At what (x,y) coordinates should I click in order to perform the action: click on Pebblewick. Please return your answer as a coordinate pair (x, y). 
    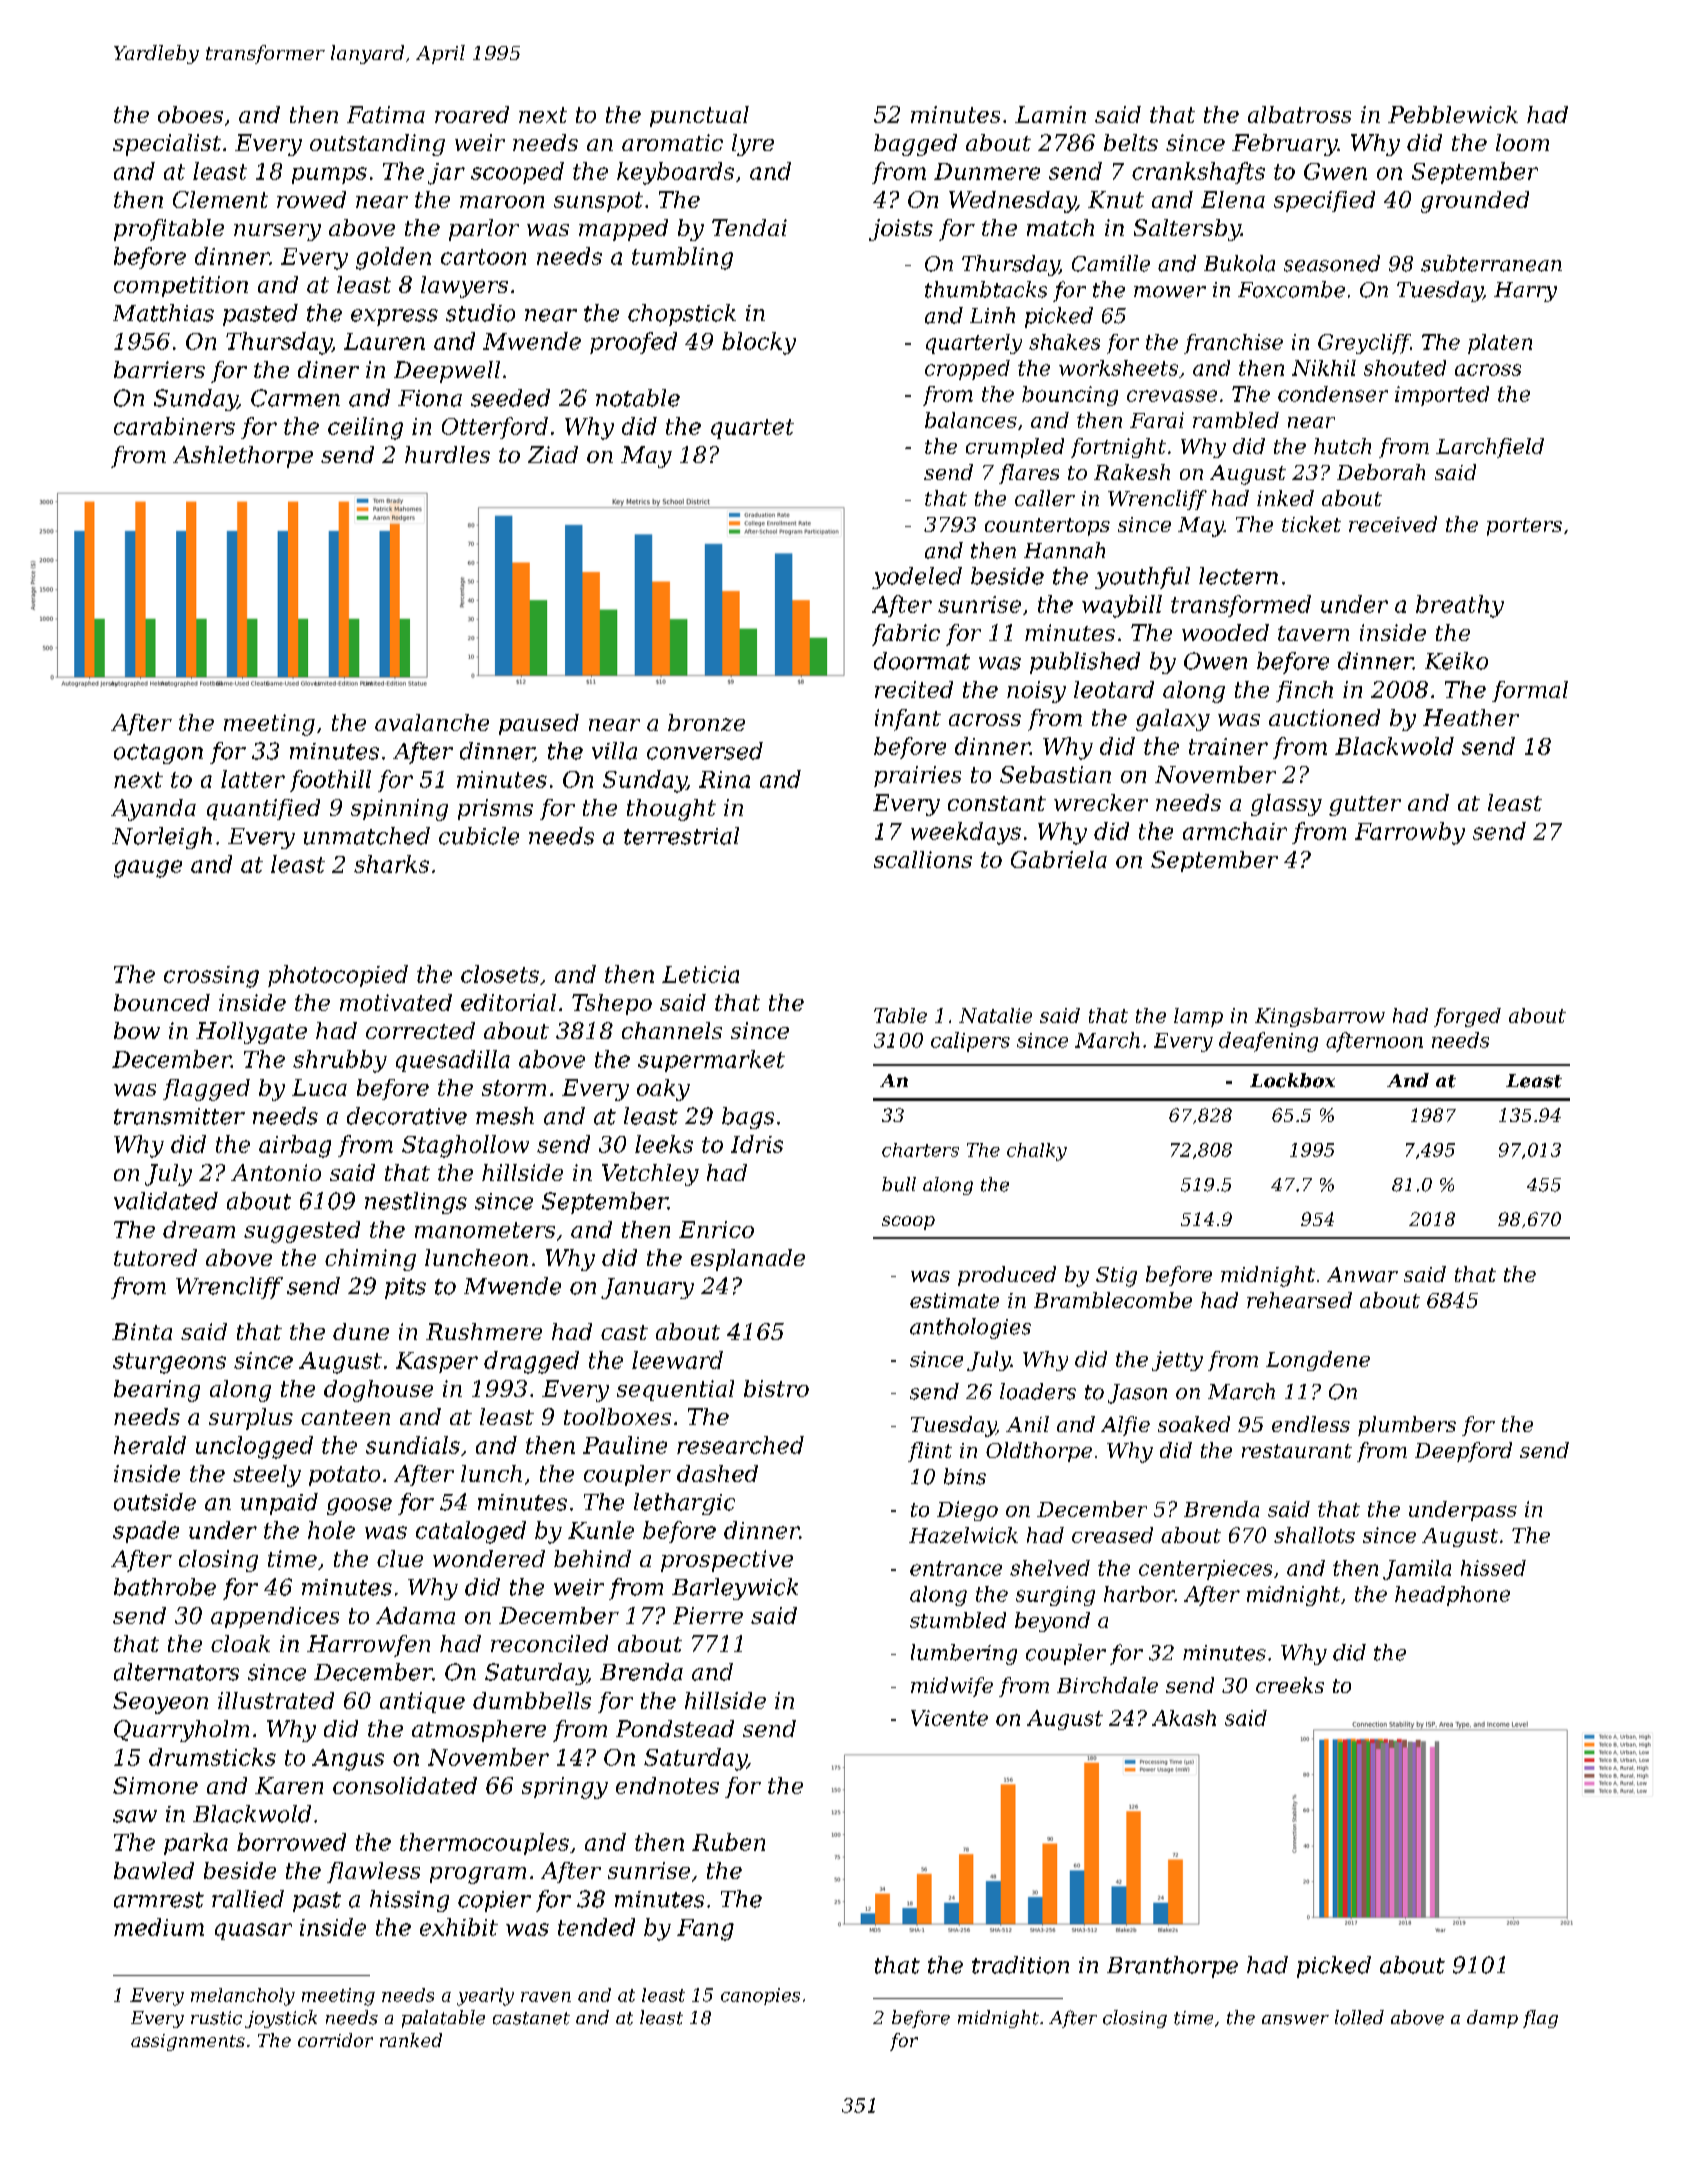
    Looking at the image, I should click on (1453, 114).
